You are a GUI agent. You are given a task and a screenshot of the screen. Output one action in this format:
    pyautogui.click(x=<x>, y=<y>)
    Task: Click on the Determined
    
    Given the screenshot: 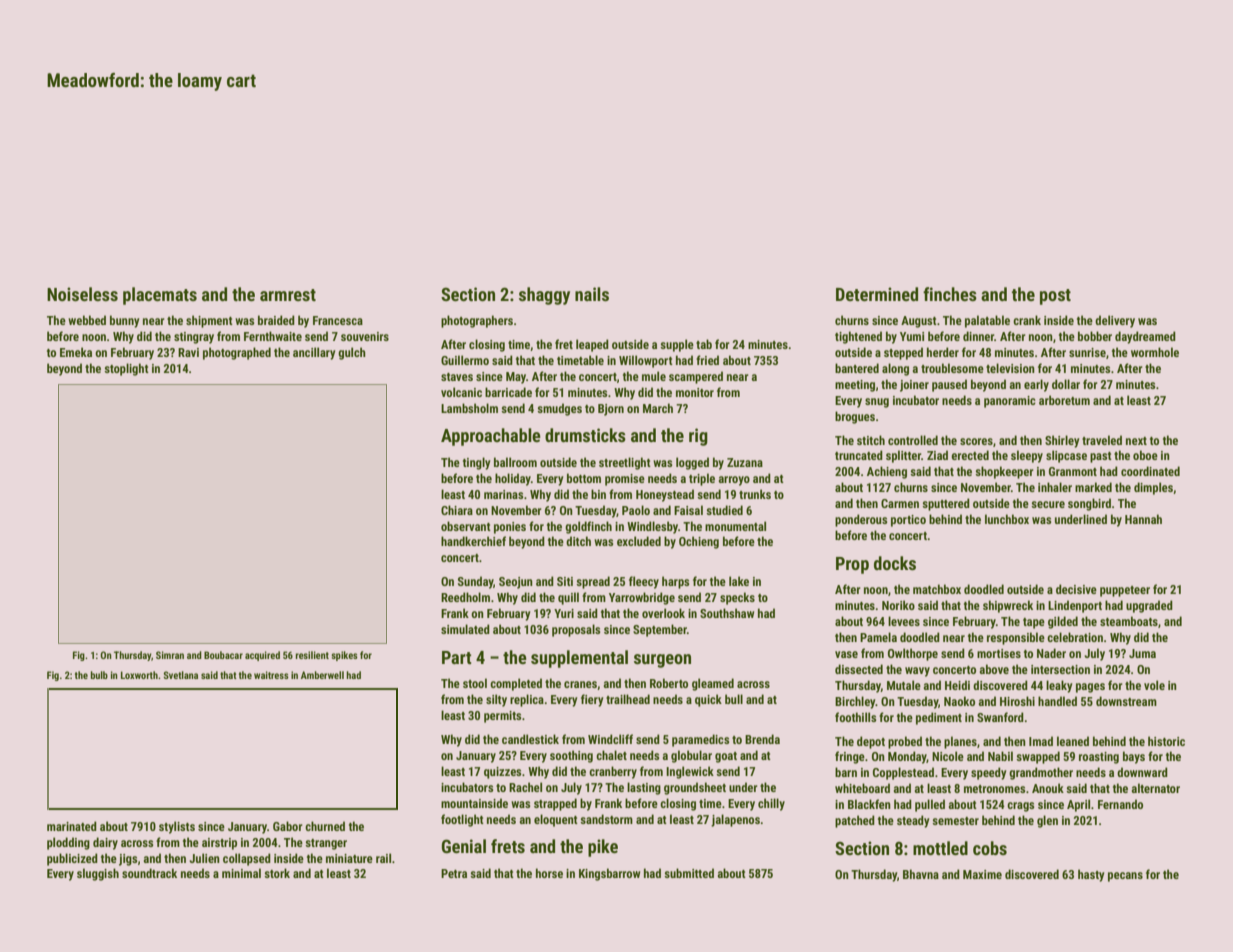 What is the action you would take?
    pyautogui.click(x=877, y=294)
